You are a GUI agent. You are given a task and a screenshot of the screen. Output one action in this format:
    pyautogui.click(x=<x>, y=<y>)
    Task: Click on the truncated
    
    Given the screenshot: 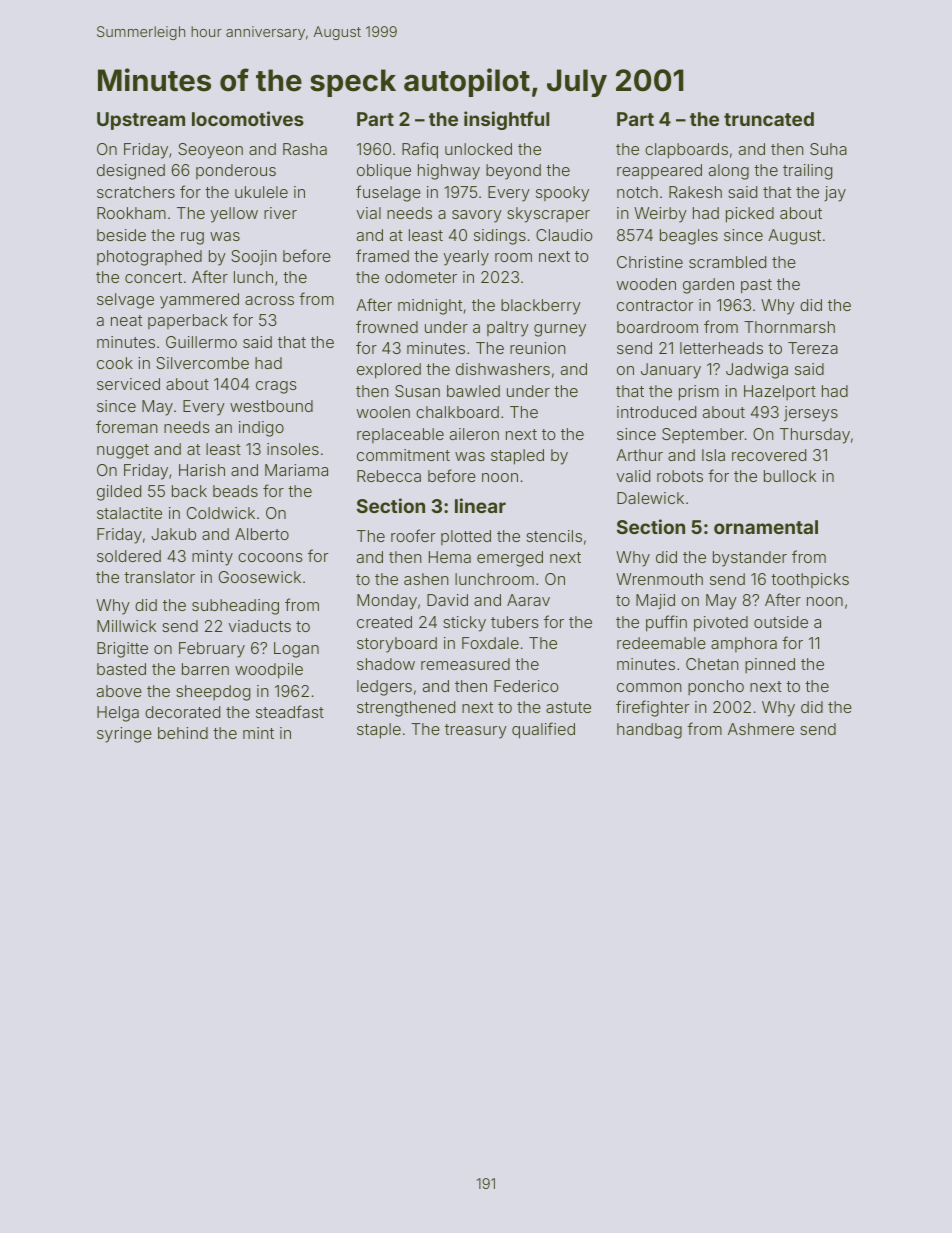 What is the action you would take?
    pyautogui.click(x=769, y=119)
